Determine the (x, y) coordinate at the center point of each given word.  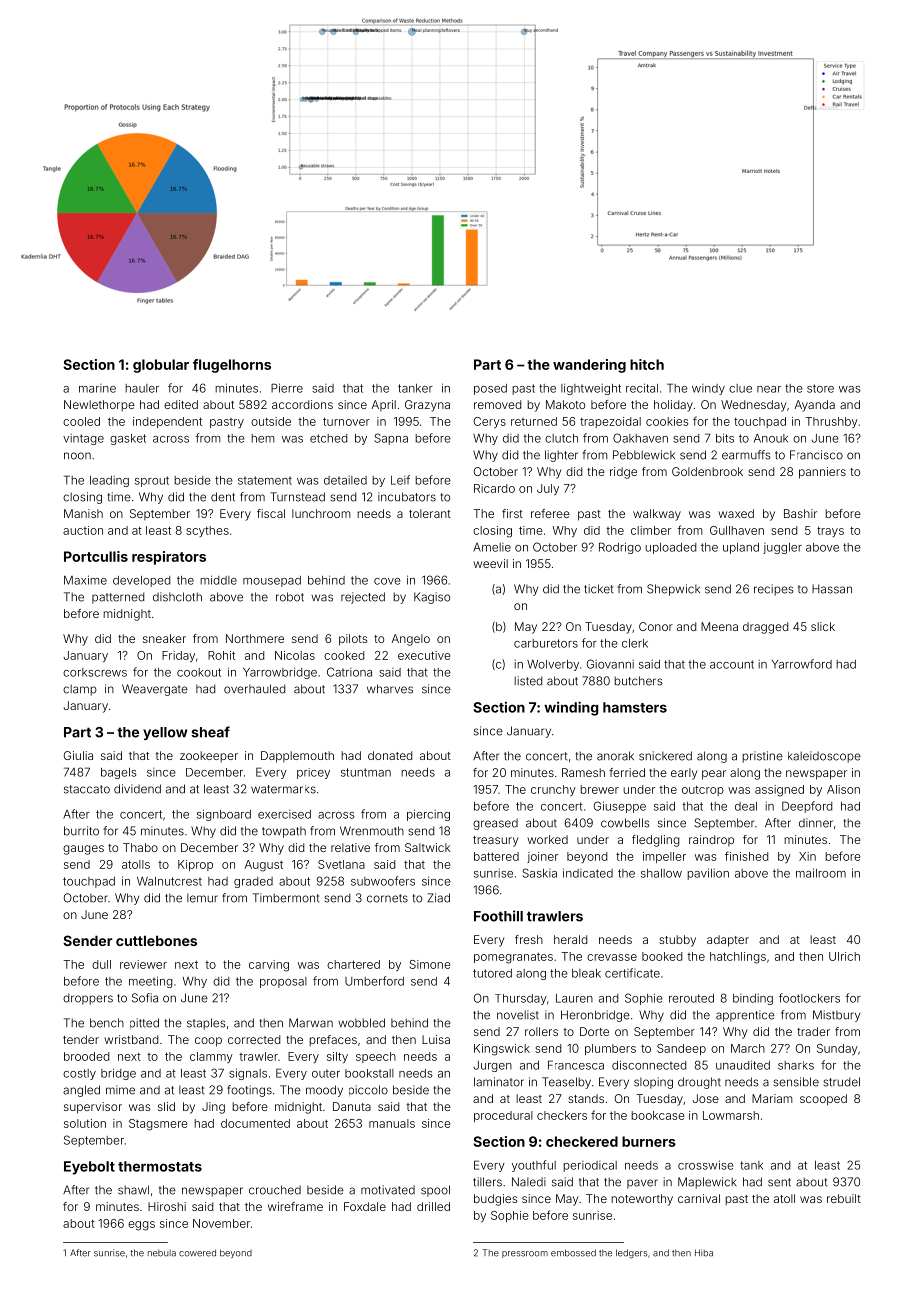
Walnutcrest (169, 881)
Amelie (492, 547)
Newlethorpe (99, 405)
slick (823, 626)
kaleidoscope (824, 757)
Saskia (539, 873)
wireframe (295, 1206)
